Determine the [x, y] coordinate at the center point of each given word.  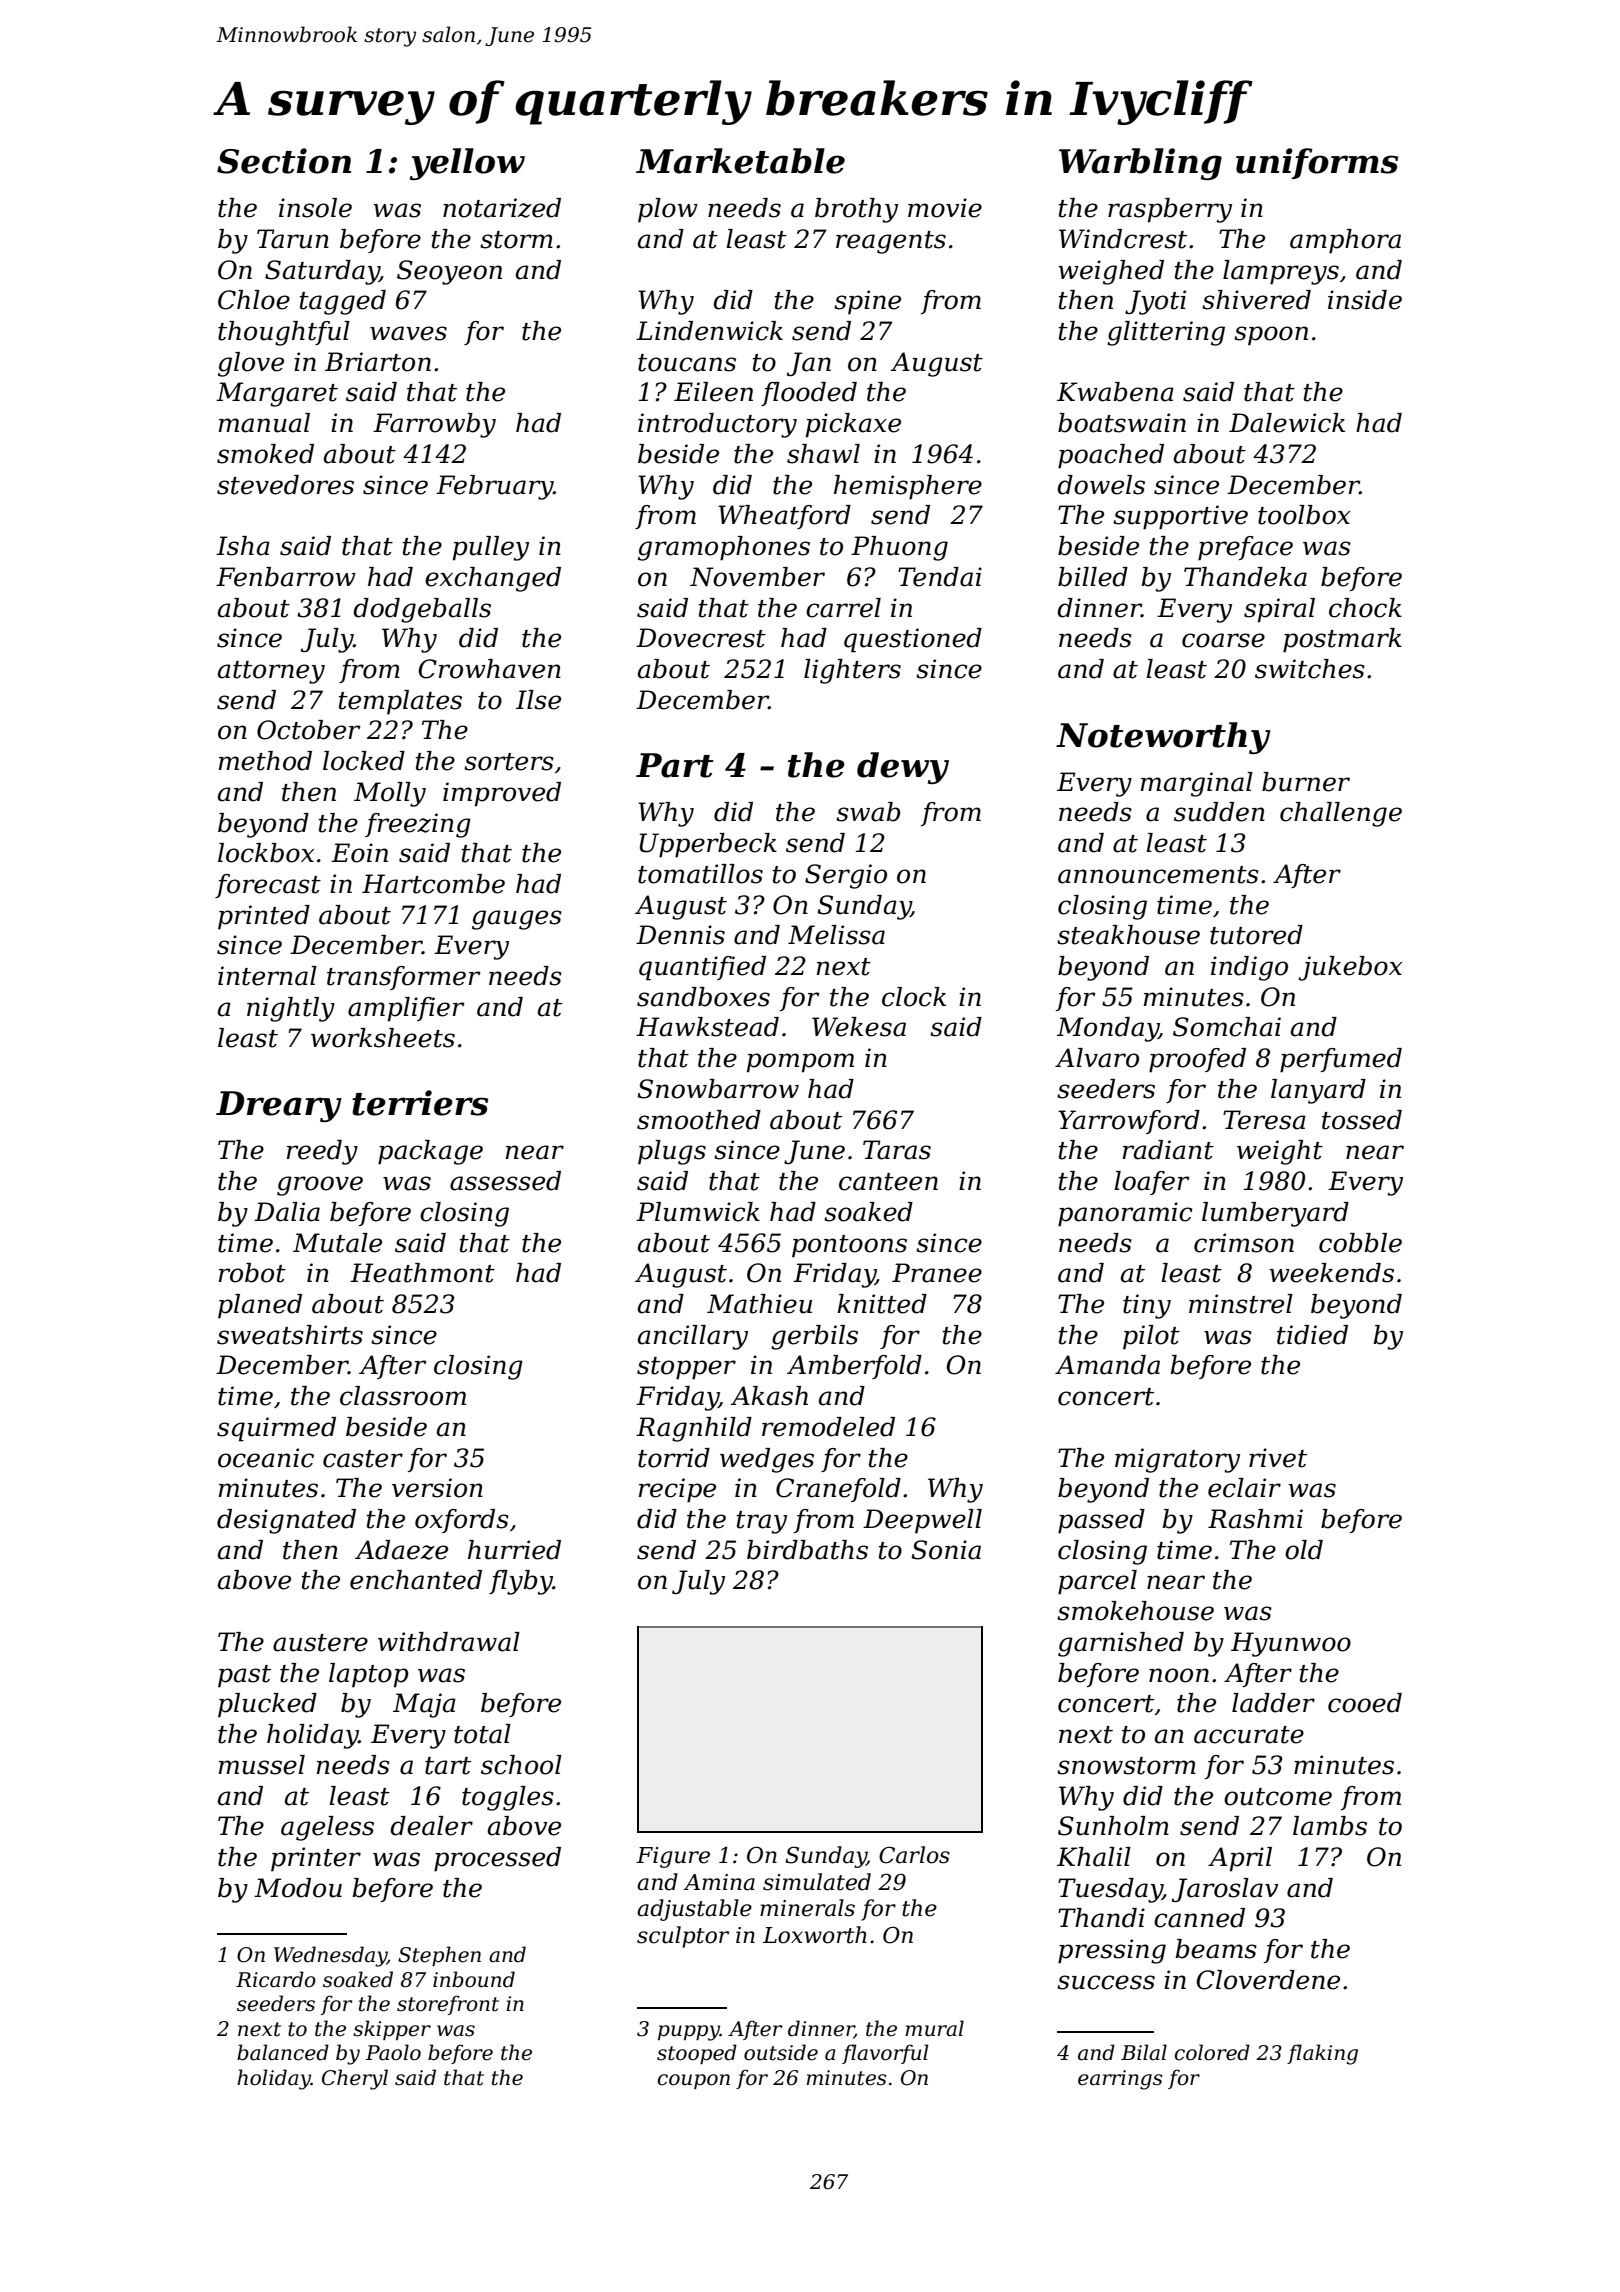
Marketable [740, 161]
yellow [467, 164]
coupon [694, 2081]
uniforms [1317, 163]
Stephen [439, 1956]
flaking [1322, 2054]
